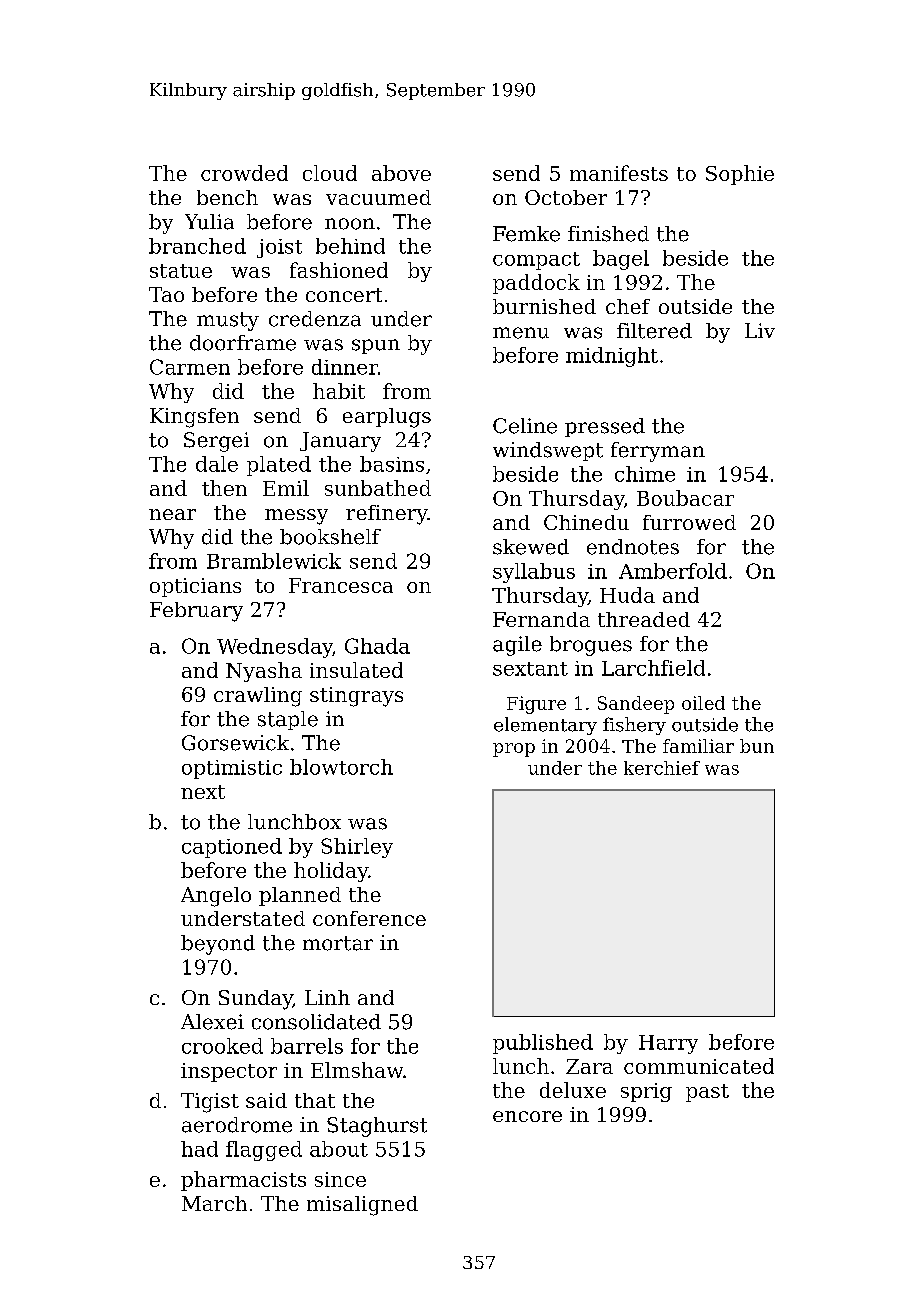 This page has width=924, height=1311. Describe the element at coordinates (232, 769) in the page. I see `optimistic` at that location.
